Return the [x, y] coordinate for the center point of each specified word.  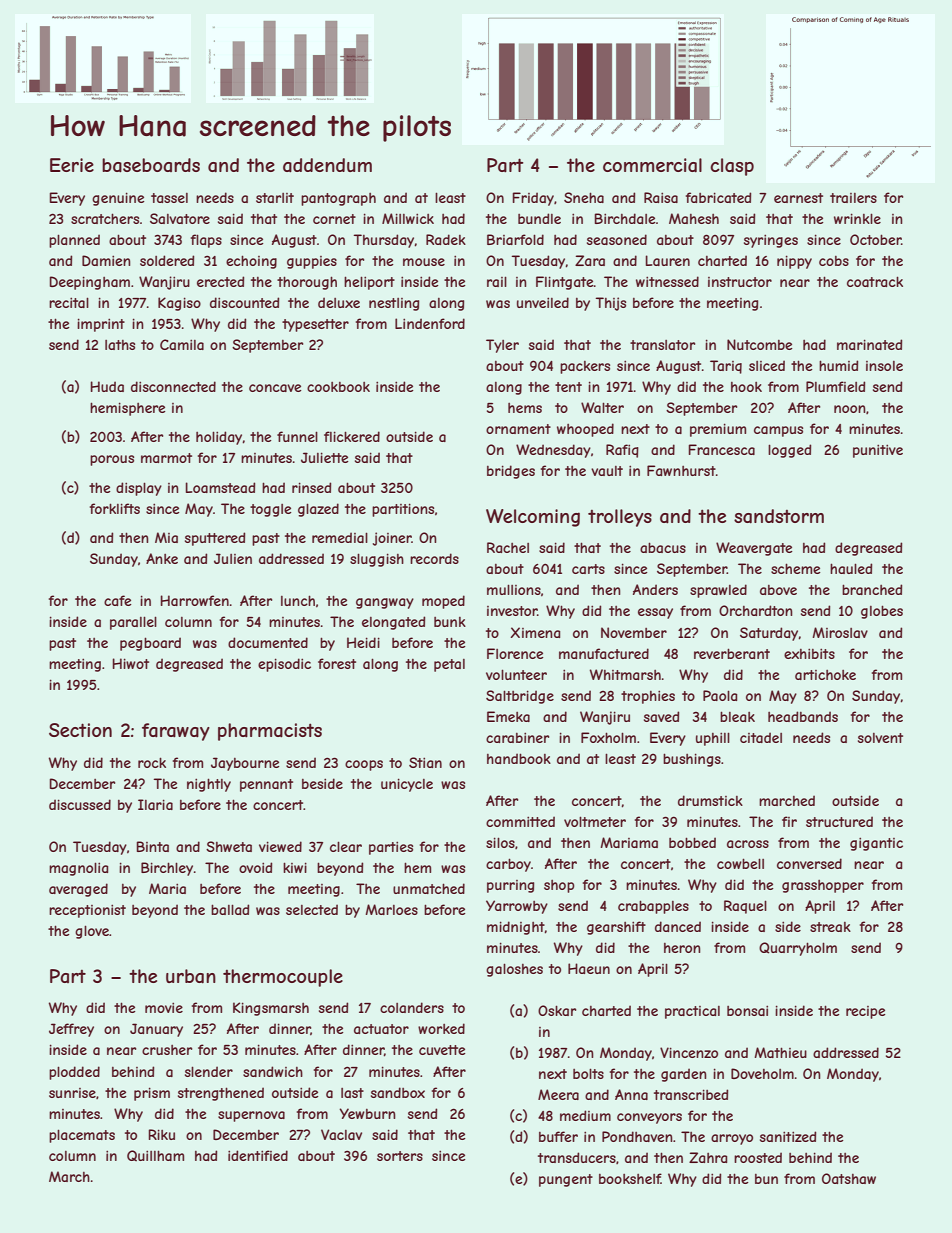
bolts [588, 1073]
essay [655, 613]
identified [258, 1155]
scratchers [105, 218]
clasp [732, 167]
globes [882, 612]
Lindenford [430, 323]
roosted [758, 1157]
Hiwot [130, 663]
